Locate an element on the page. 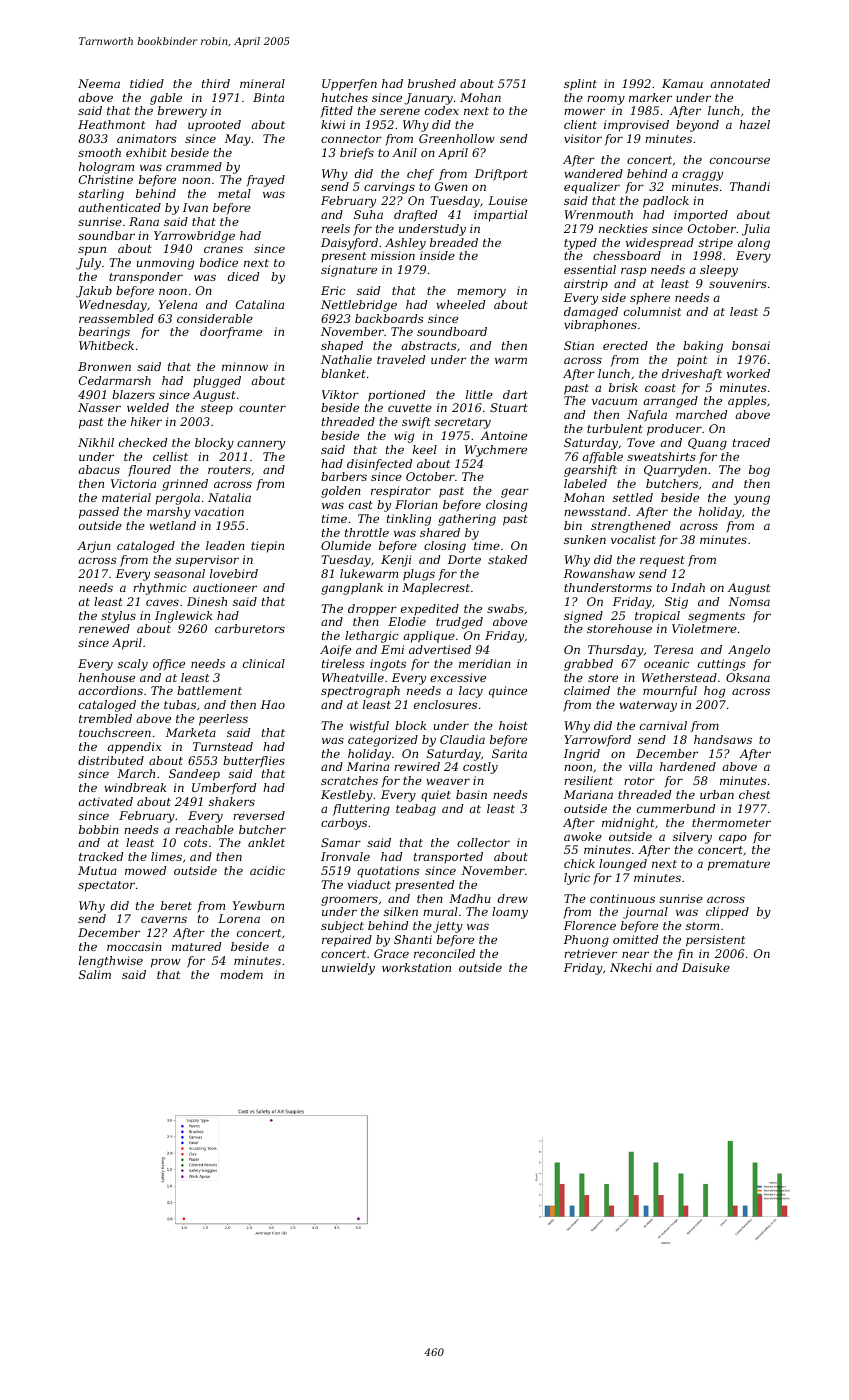 This image has width=849, height=1400. Kamau is located at coordinates (682, 83).
